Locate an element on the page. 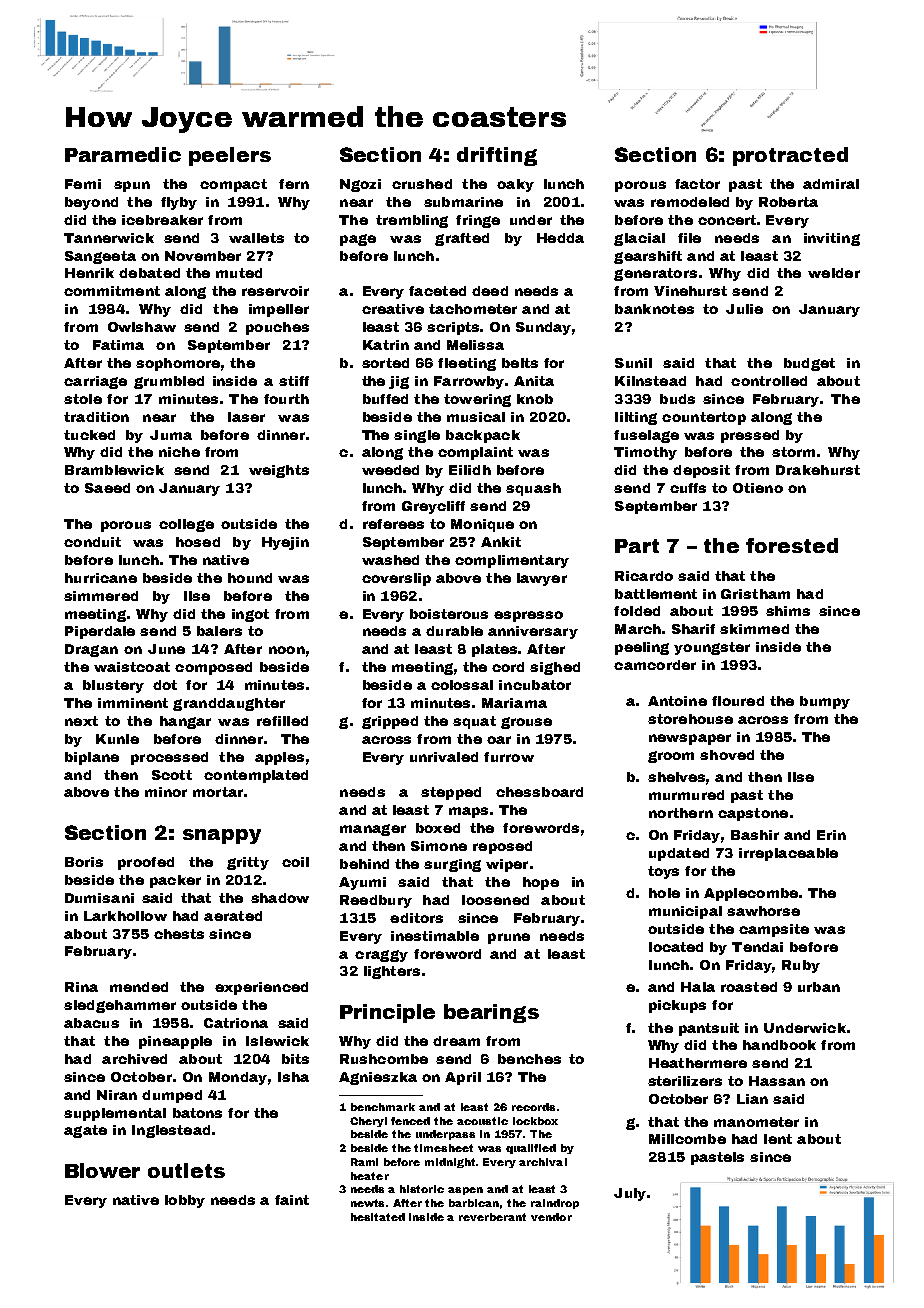 The image size is (924, 1308). oaky is located at coordinates (515, 185).
